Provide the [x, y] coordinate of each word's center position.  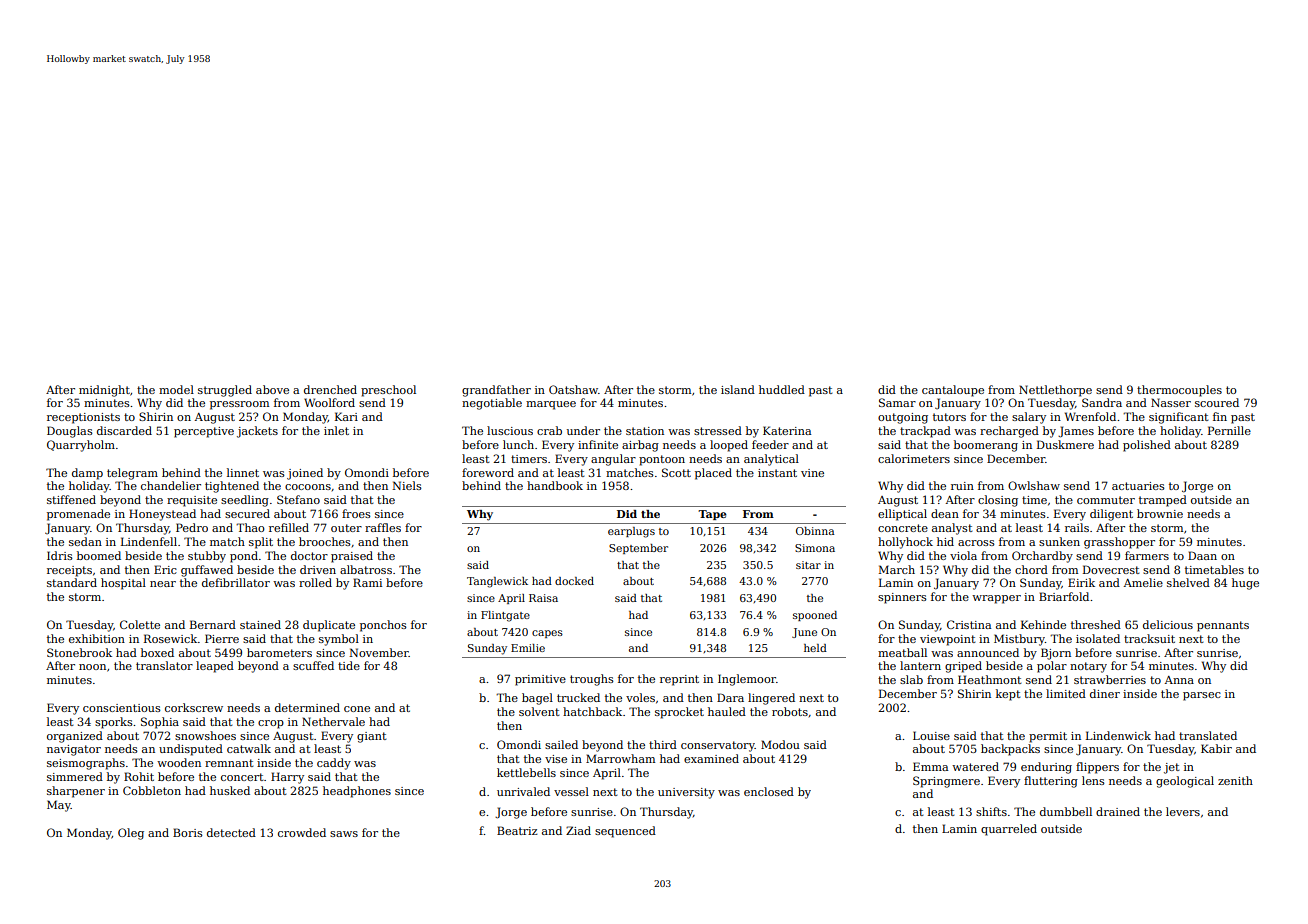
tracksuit [1149, 638]
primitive [540, 680]
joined [305, 474]
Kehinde [1043, 624]
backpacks [1010, 750]
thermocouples [1179, 391]
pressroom [239, 405]
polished [1147, 446]
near [163, 584]
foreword [488, 472]
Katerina [787, 430]
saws [344, 834]
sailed [561, 744]
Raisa [543, 598]
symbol [339, 640]
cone [357, 709]
